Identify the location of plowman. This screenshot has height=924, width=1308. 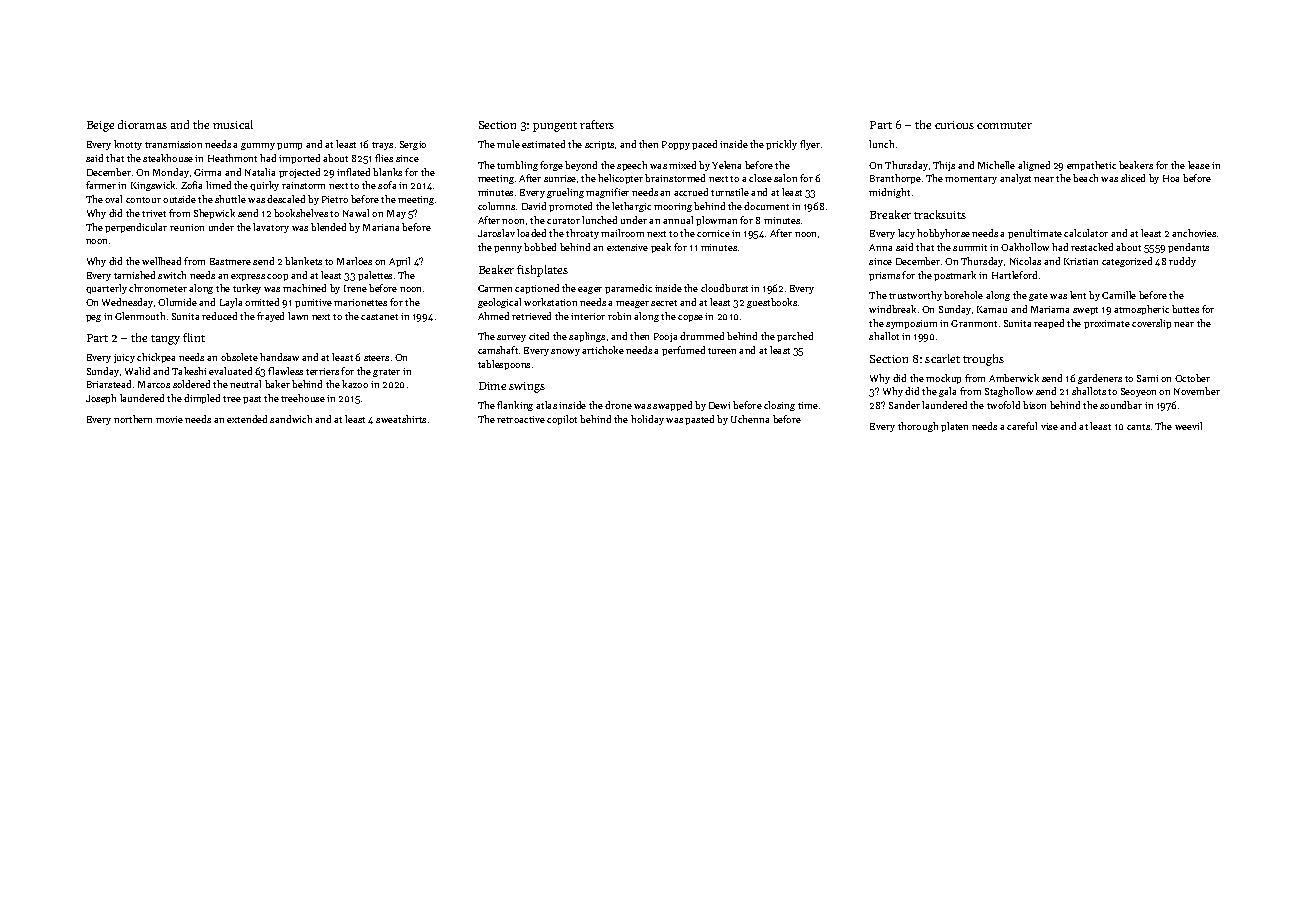
(716, 221).
